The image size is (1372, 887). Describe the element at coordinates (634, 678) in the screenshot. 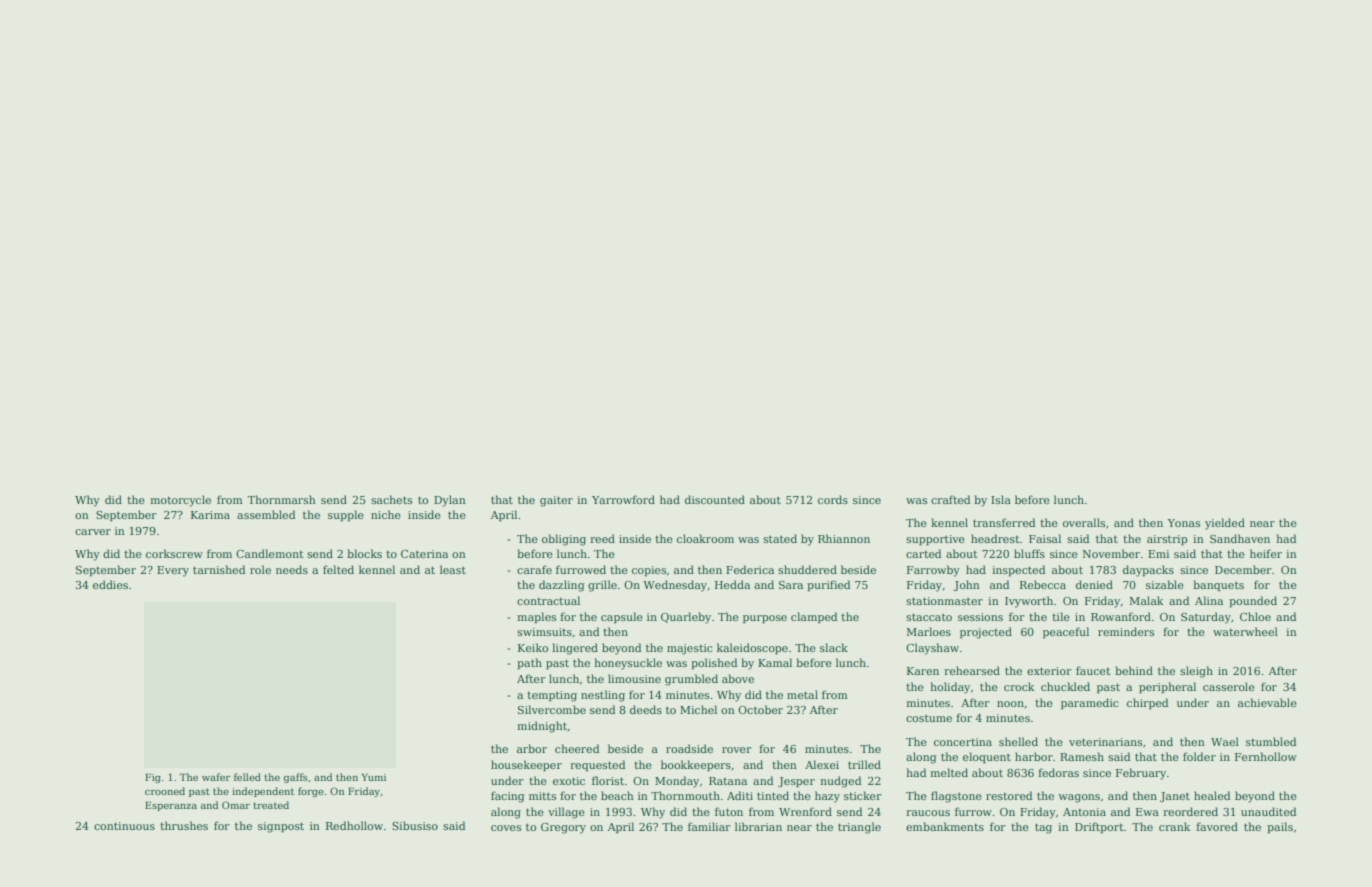

I see `limousine` at that location.
